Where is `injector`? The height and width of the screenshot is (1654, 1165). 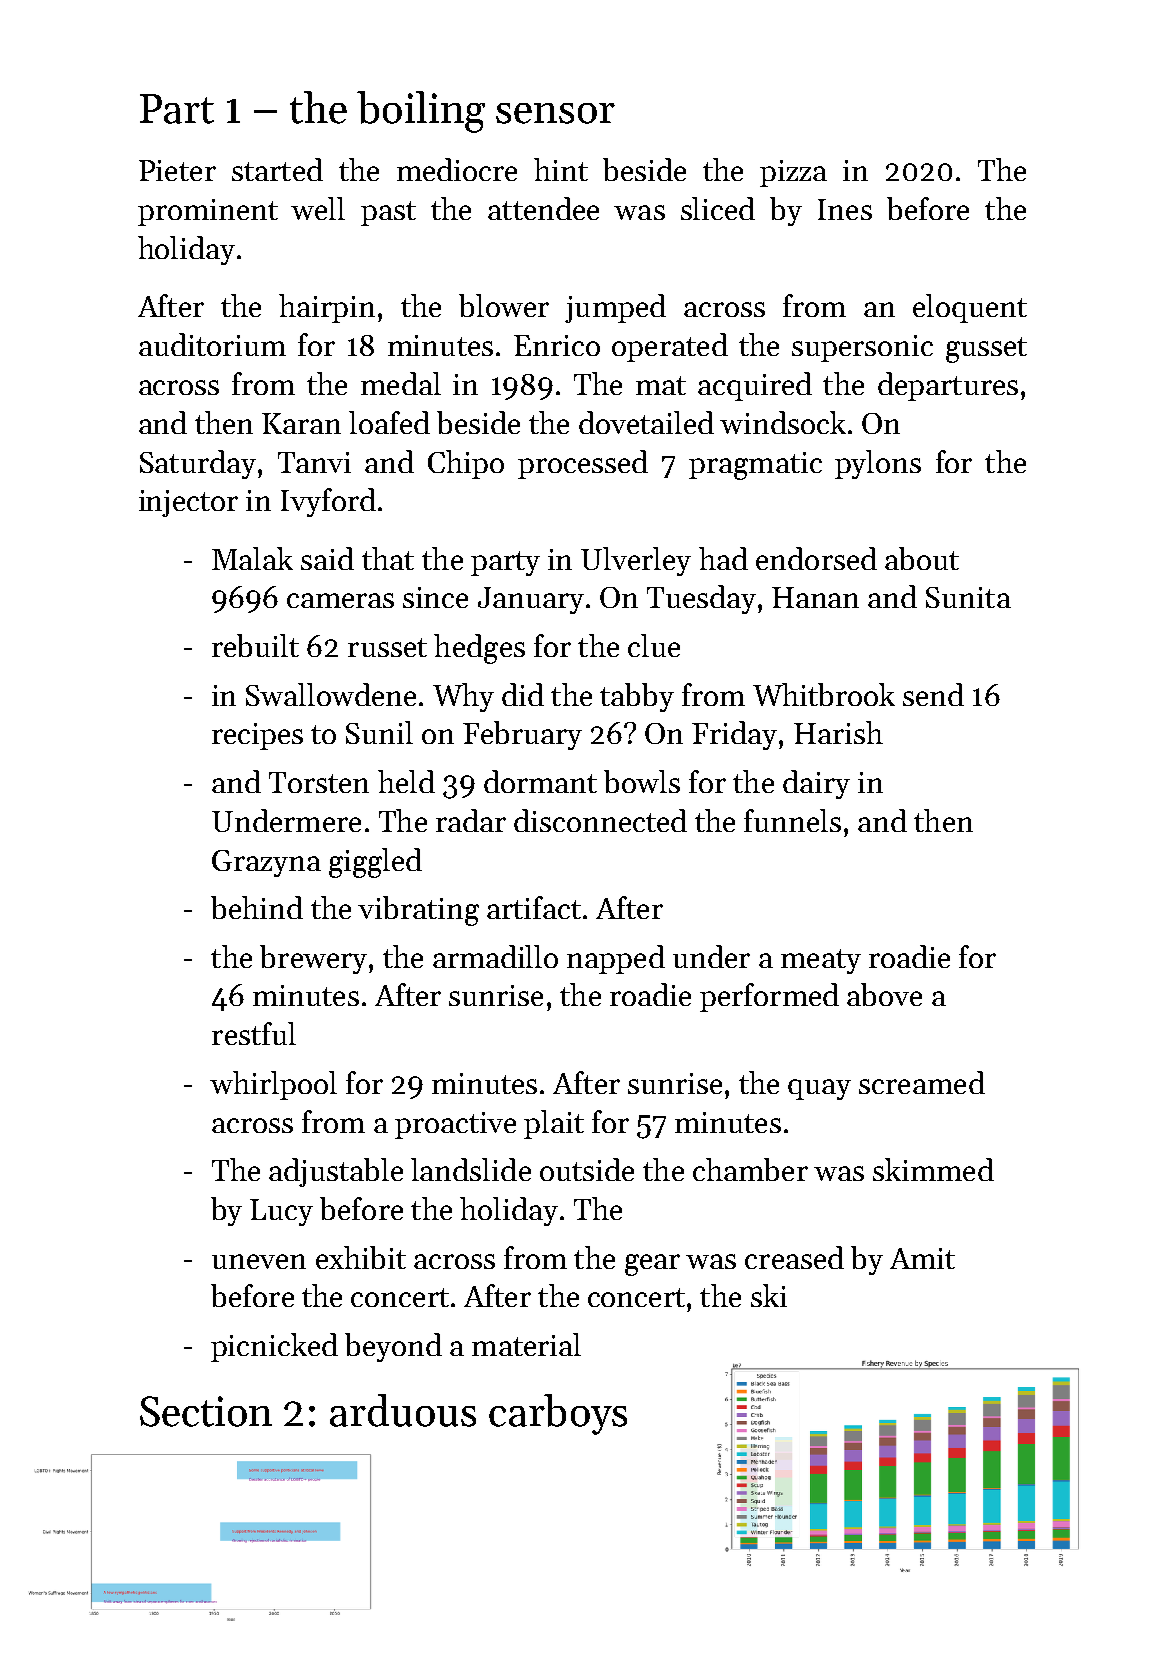 injector is located at coordinates (188, 503).
